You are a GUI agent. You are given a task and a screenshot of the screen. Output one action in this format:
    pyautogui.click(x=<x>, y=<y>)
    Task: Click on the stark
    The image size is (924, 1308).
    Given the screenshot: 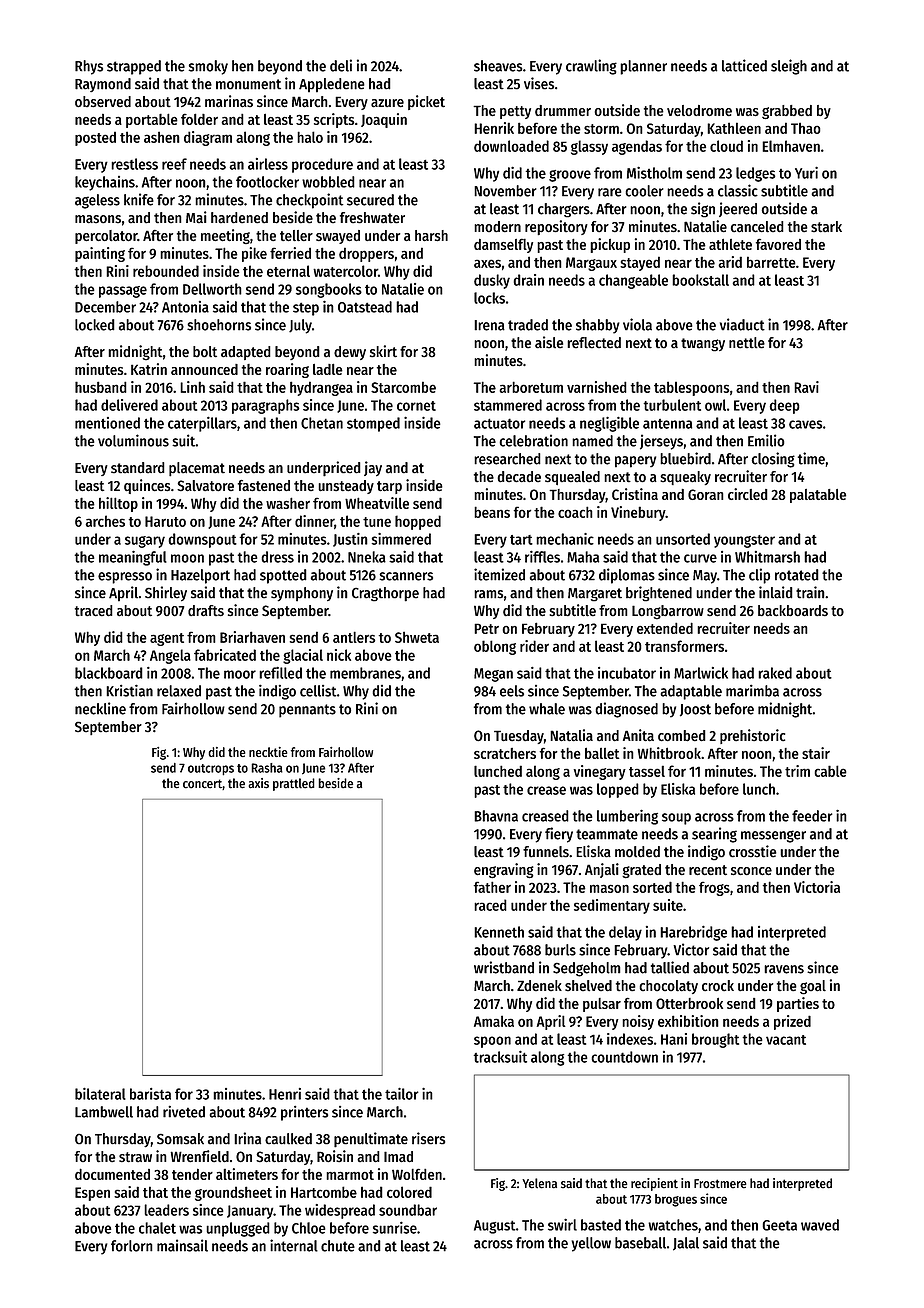 What is the action you would take?
    pyautogui.click(x=826, y=227)
